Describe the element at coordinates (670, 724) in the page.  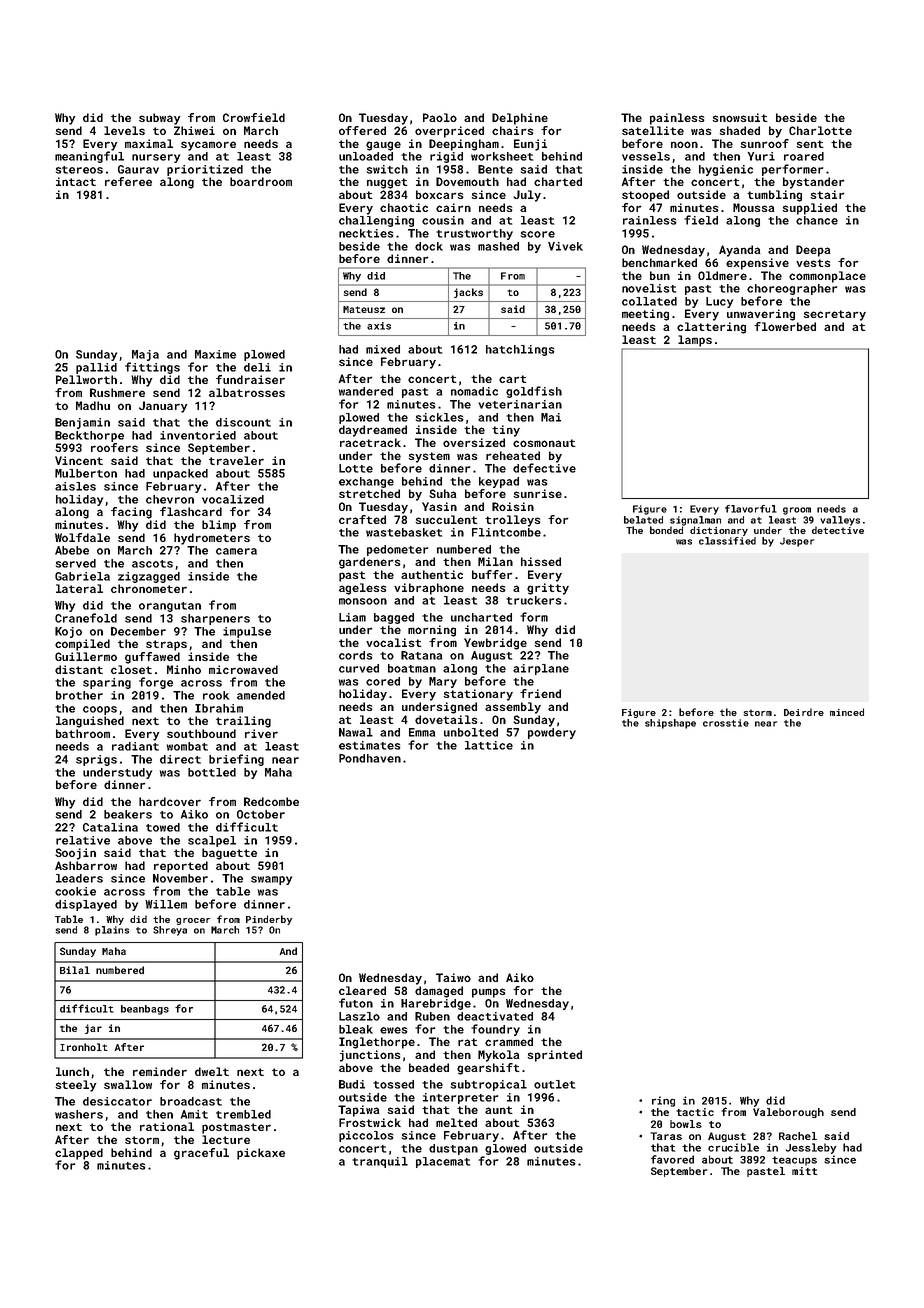
I see `shipshape` at that location.
